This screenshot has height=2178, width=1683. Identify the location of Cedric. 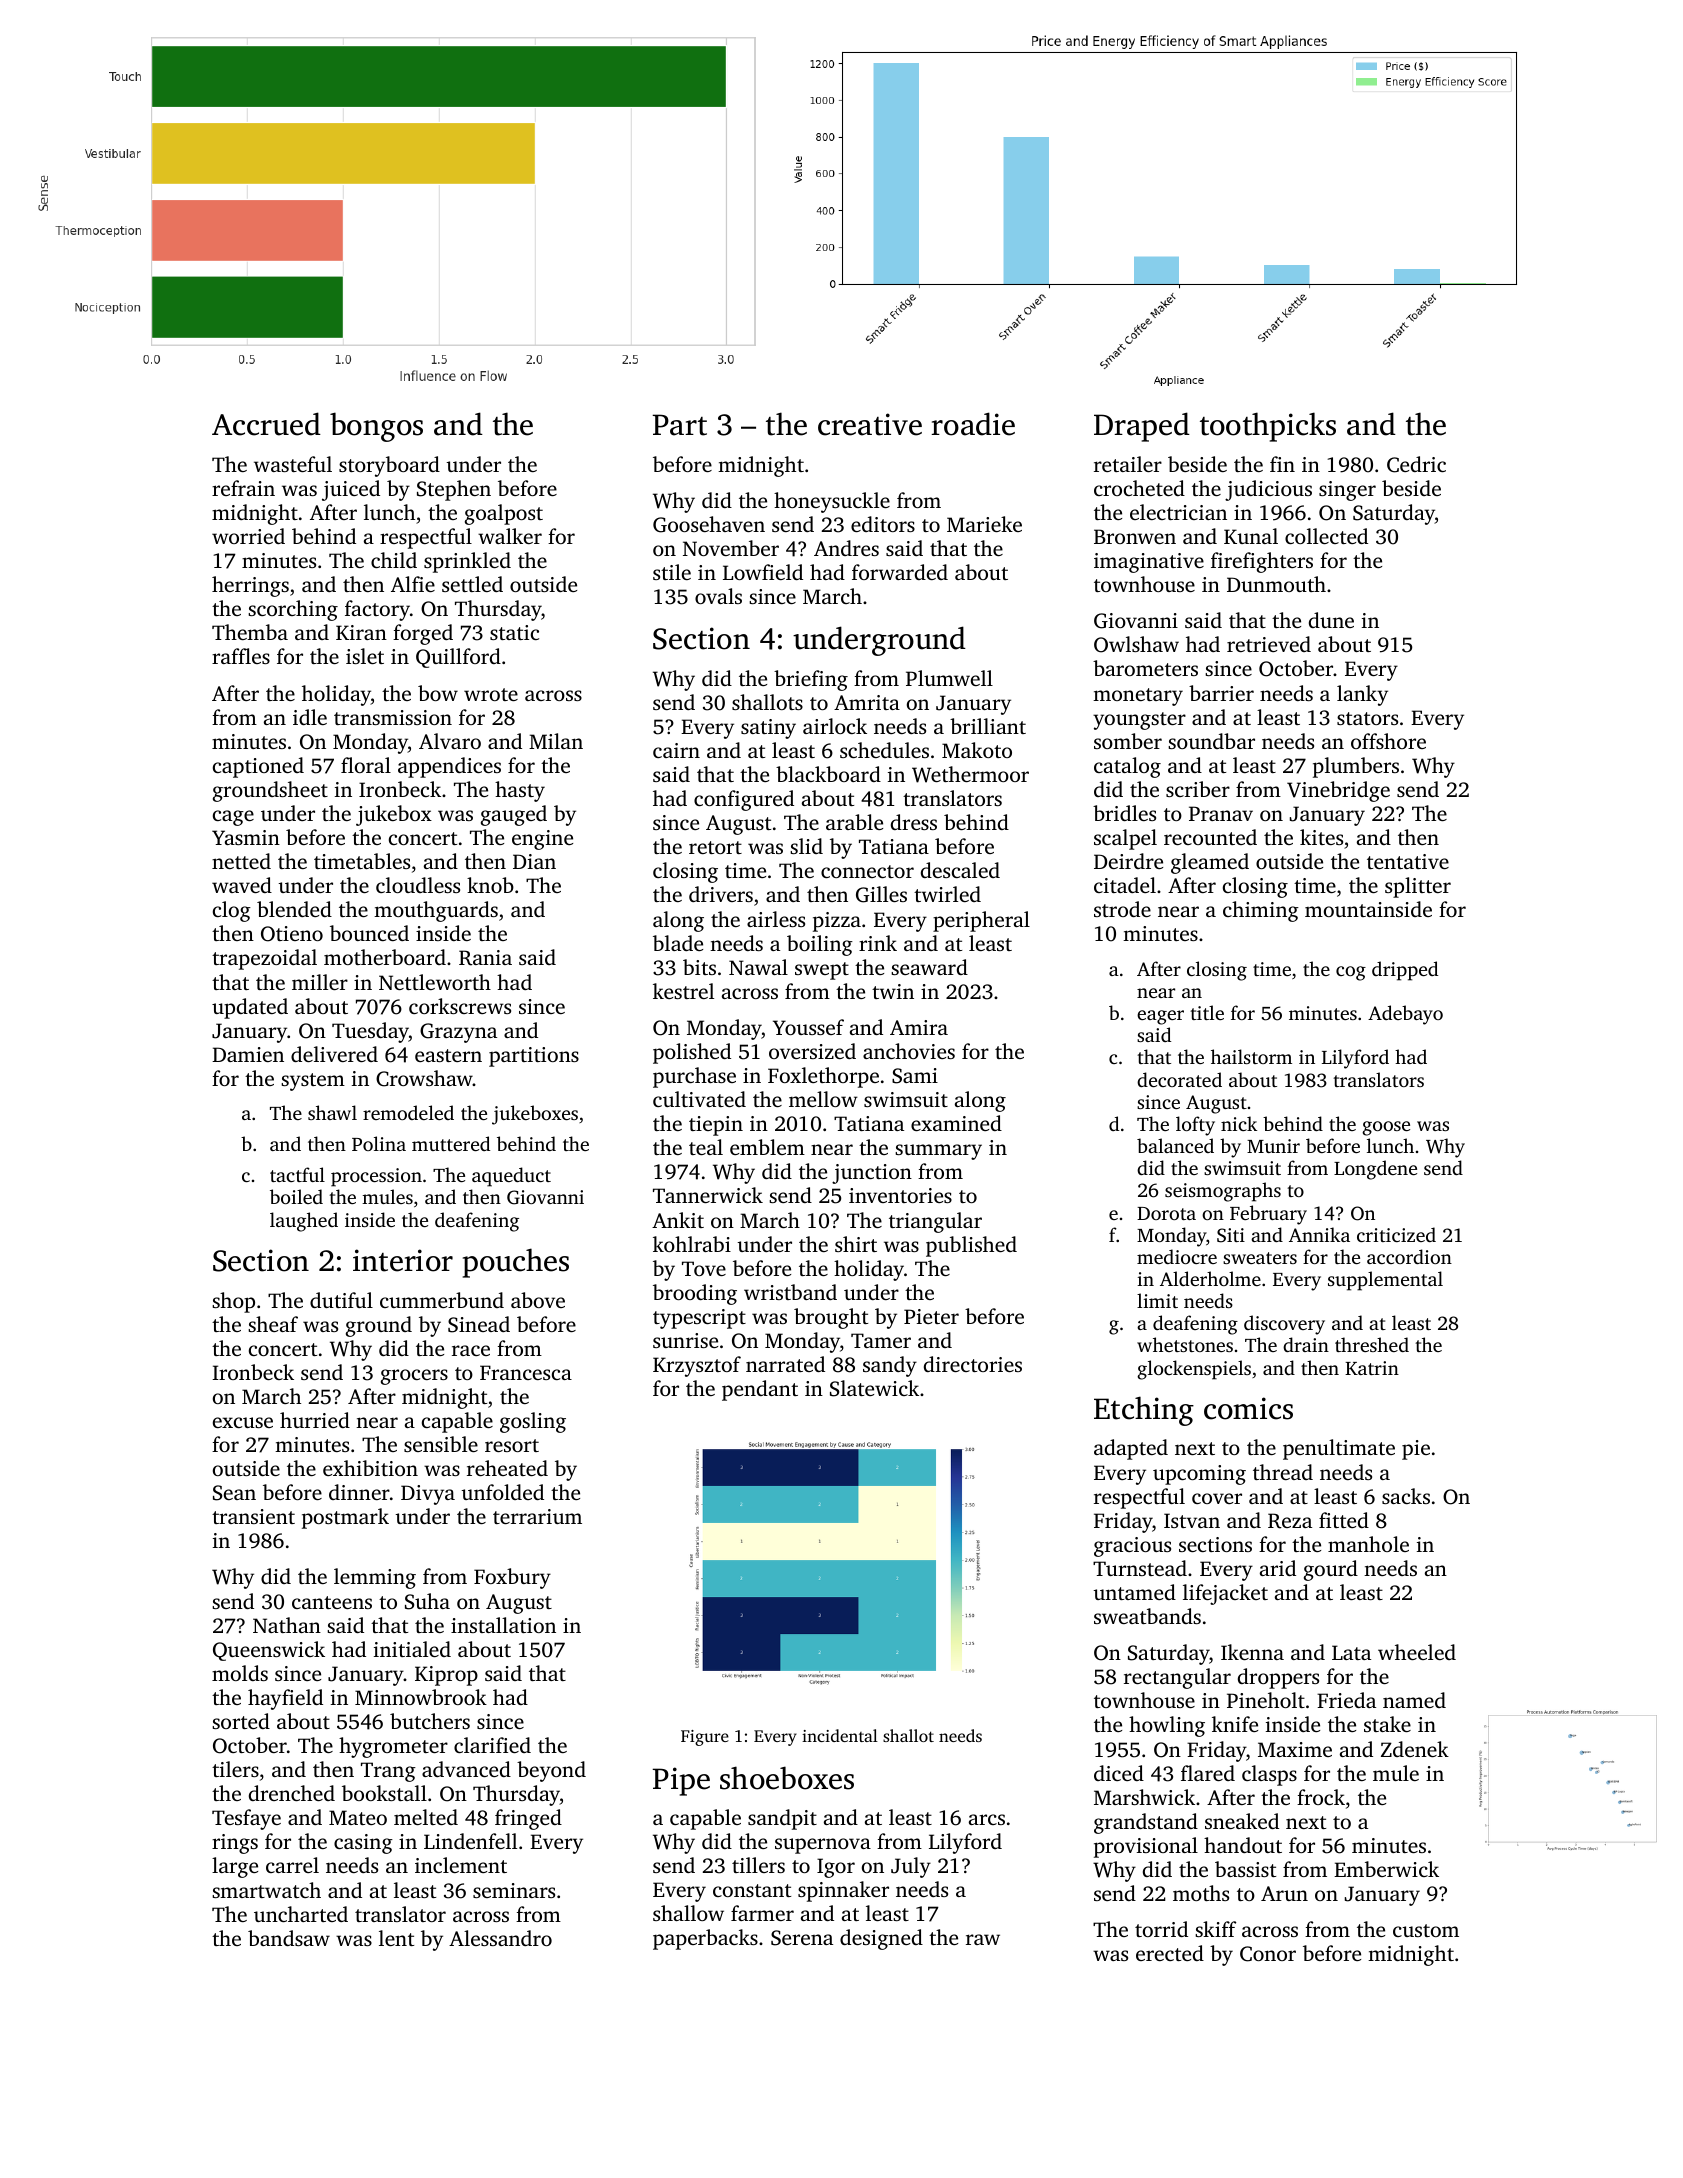
(1416, 464).
